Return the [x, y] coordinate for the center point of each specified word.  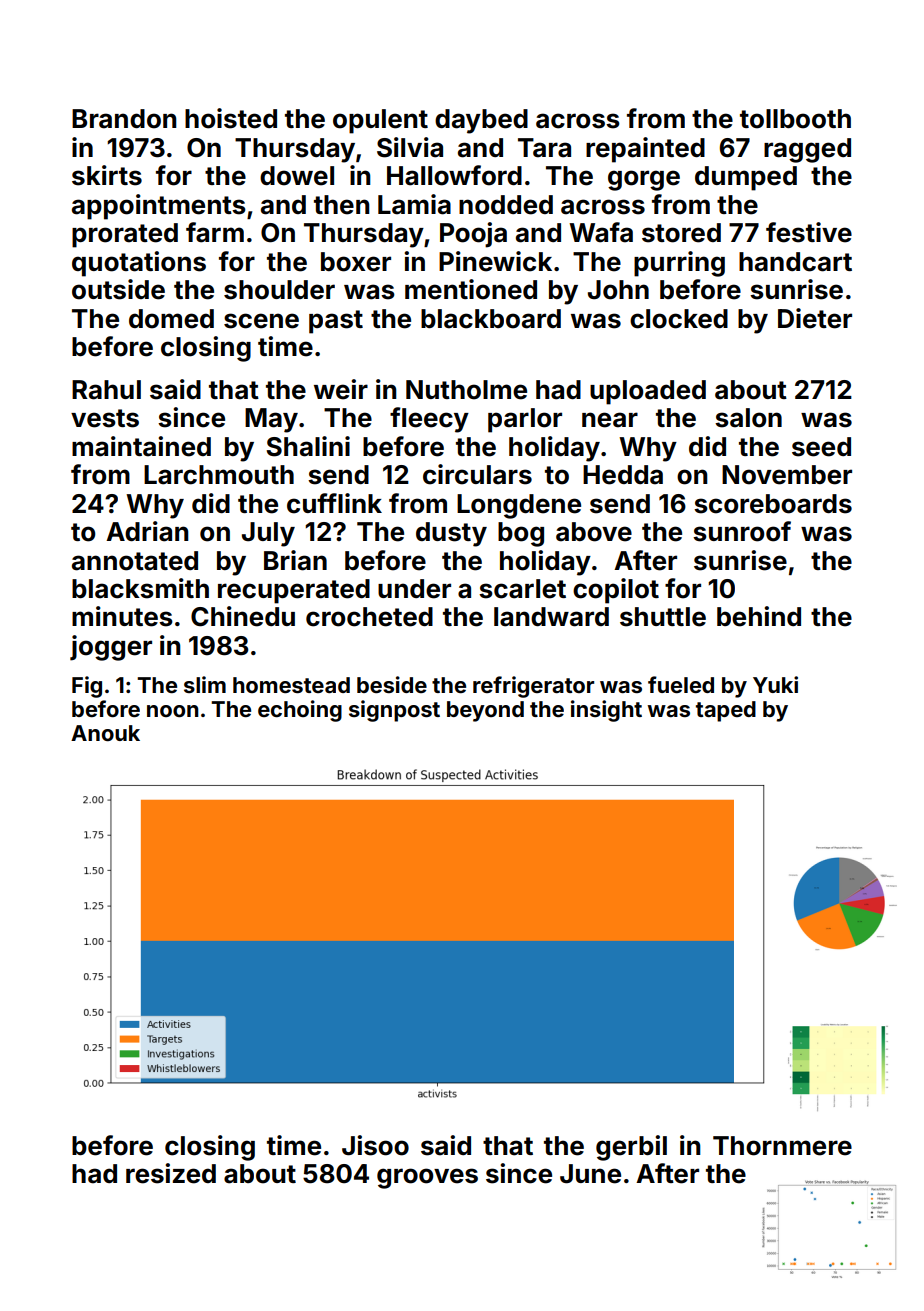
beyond [485, 711]
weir [341, 389]
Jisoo [375, 1145]
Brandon [124, 119]
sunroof [742, 531]
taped [726, 711]
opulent [380, 121]
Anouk [105, 733]
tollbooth [795, 119]
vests [105, 418]
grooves [427, 1178]
